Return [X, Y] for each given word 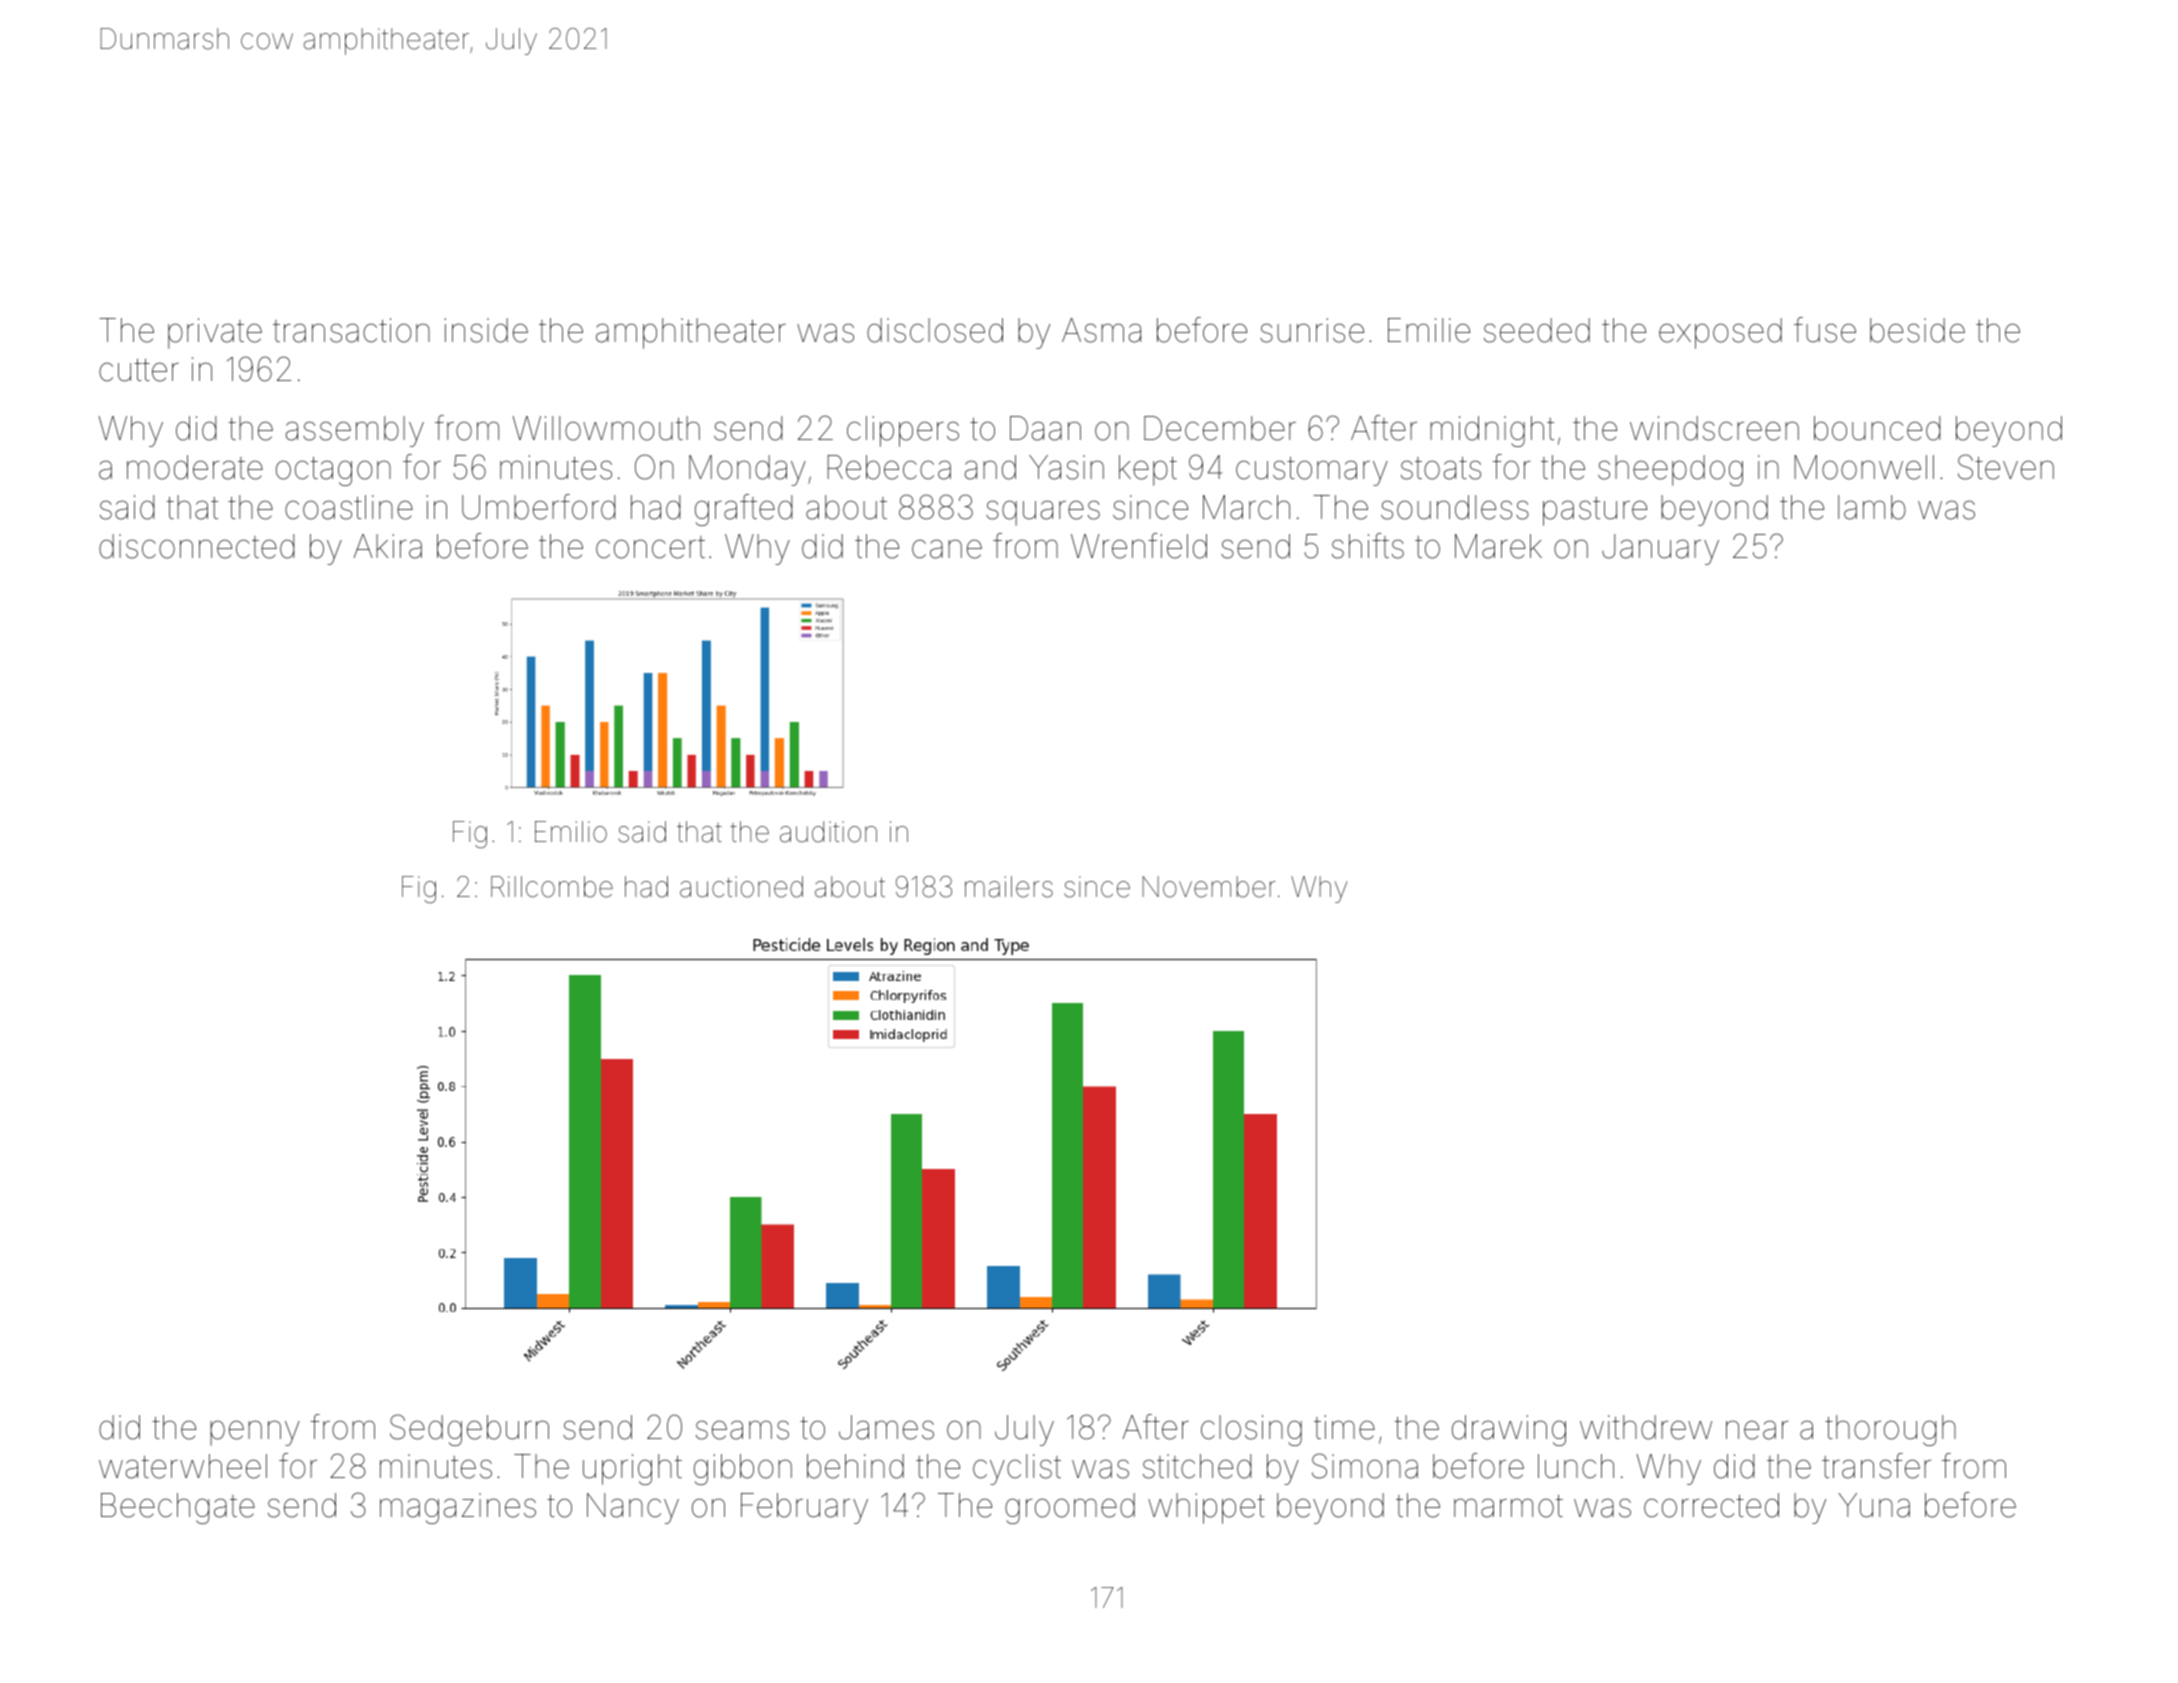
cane [947, 549]
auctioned [741, 887]
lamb [1872, 507]
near [1757, 1430]
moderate [195, 467]
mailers [1009, 887]
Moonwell [1864, 467]
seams [742, 1430]
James [886, 1427]
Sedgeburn [469, 1430]
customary [1312, 471]
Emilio [571, 832]
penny [255, 1433]
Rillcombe [552, 887]
